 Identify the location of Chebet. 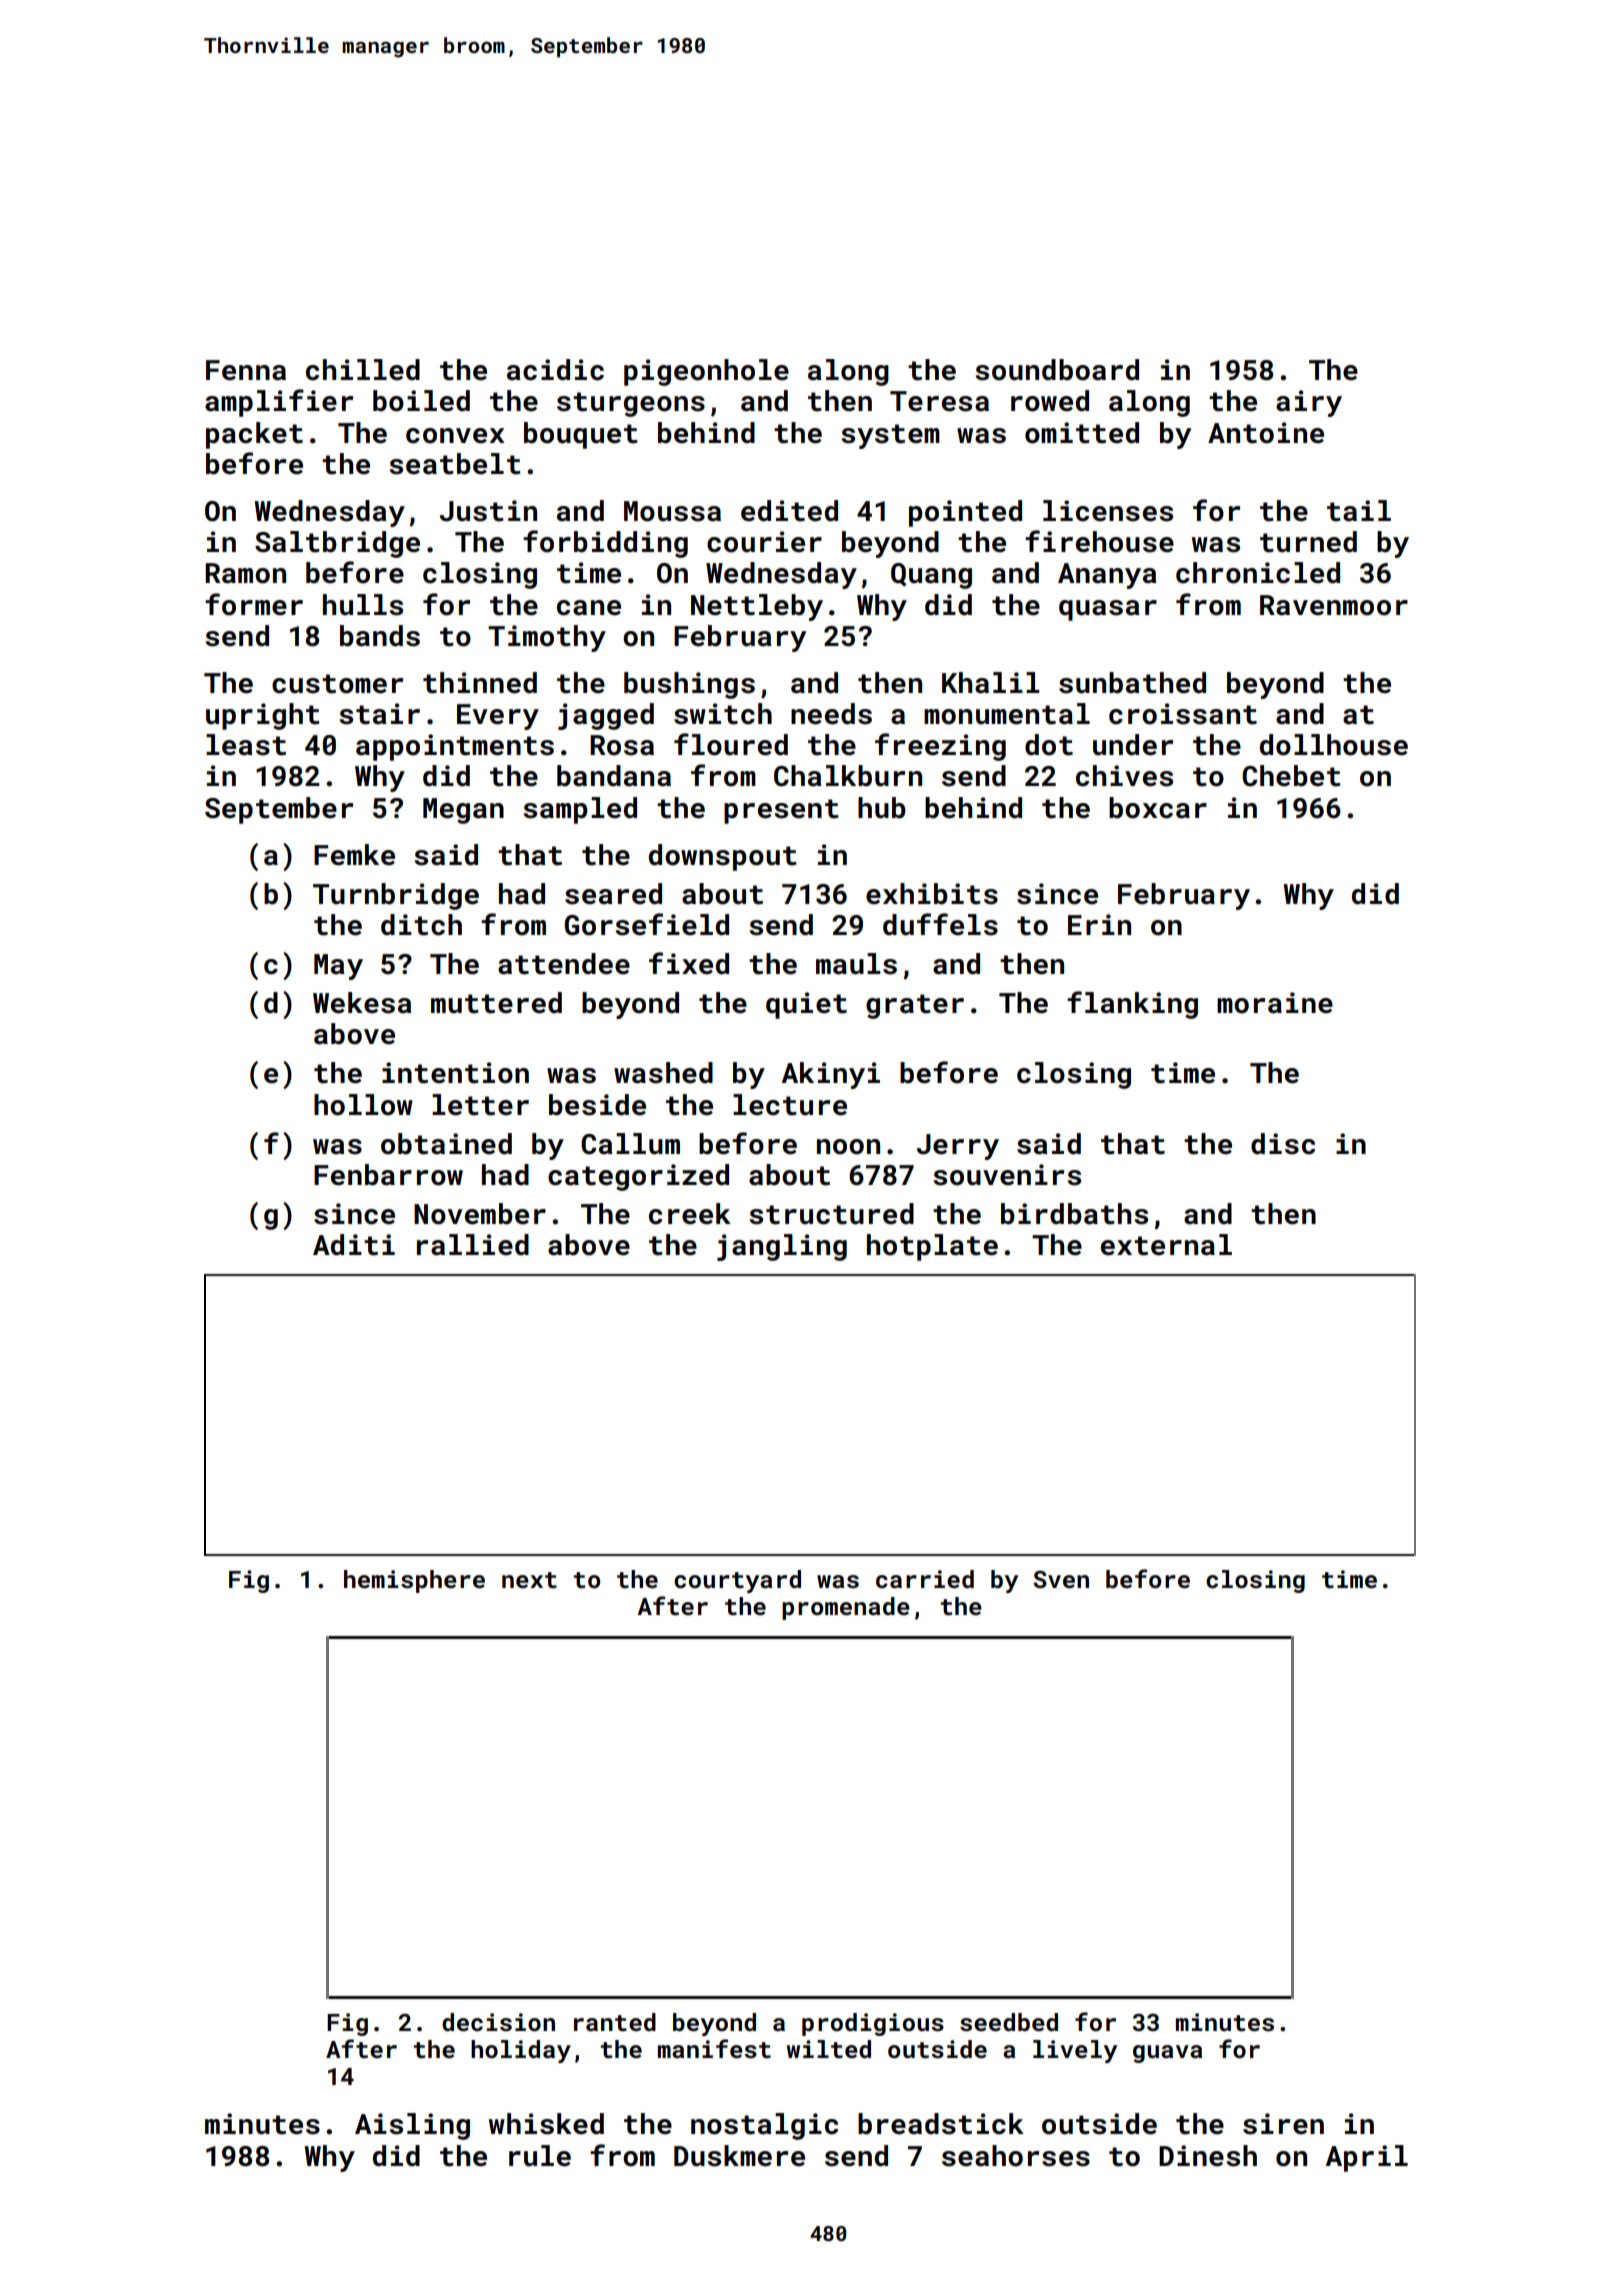
(1291, 776).
